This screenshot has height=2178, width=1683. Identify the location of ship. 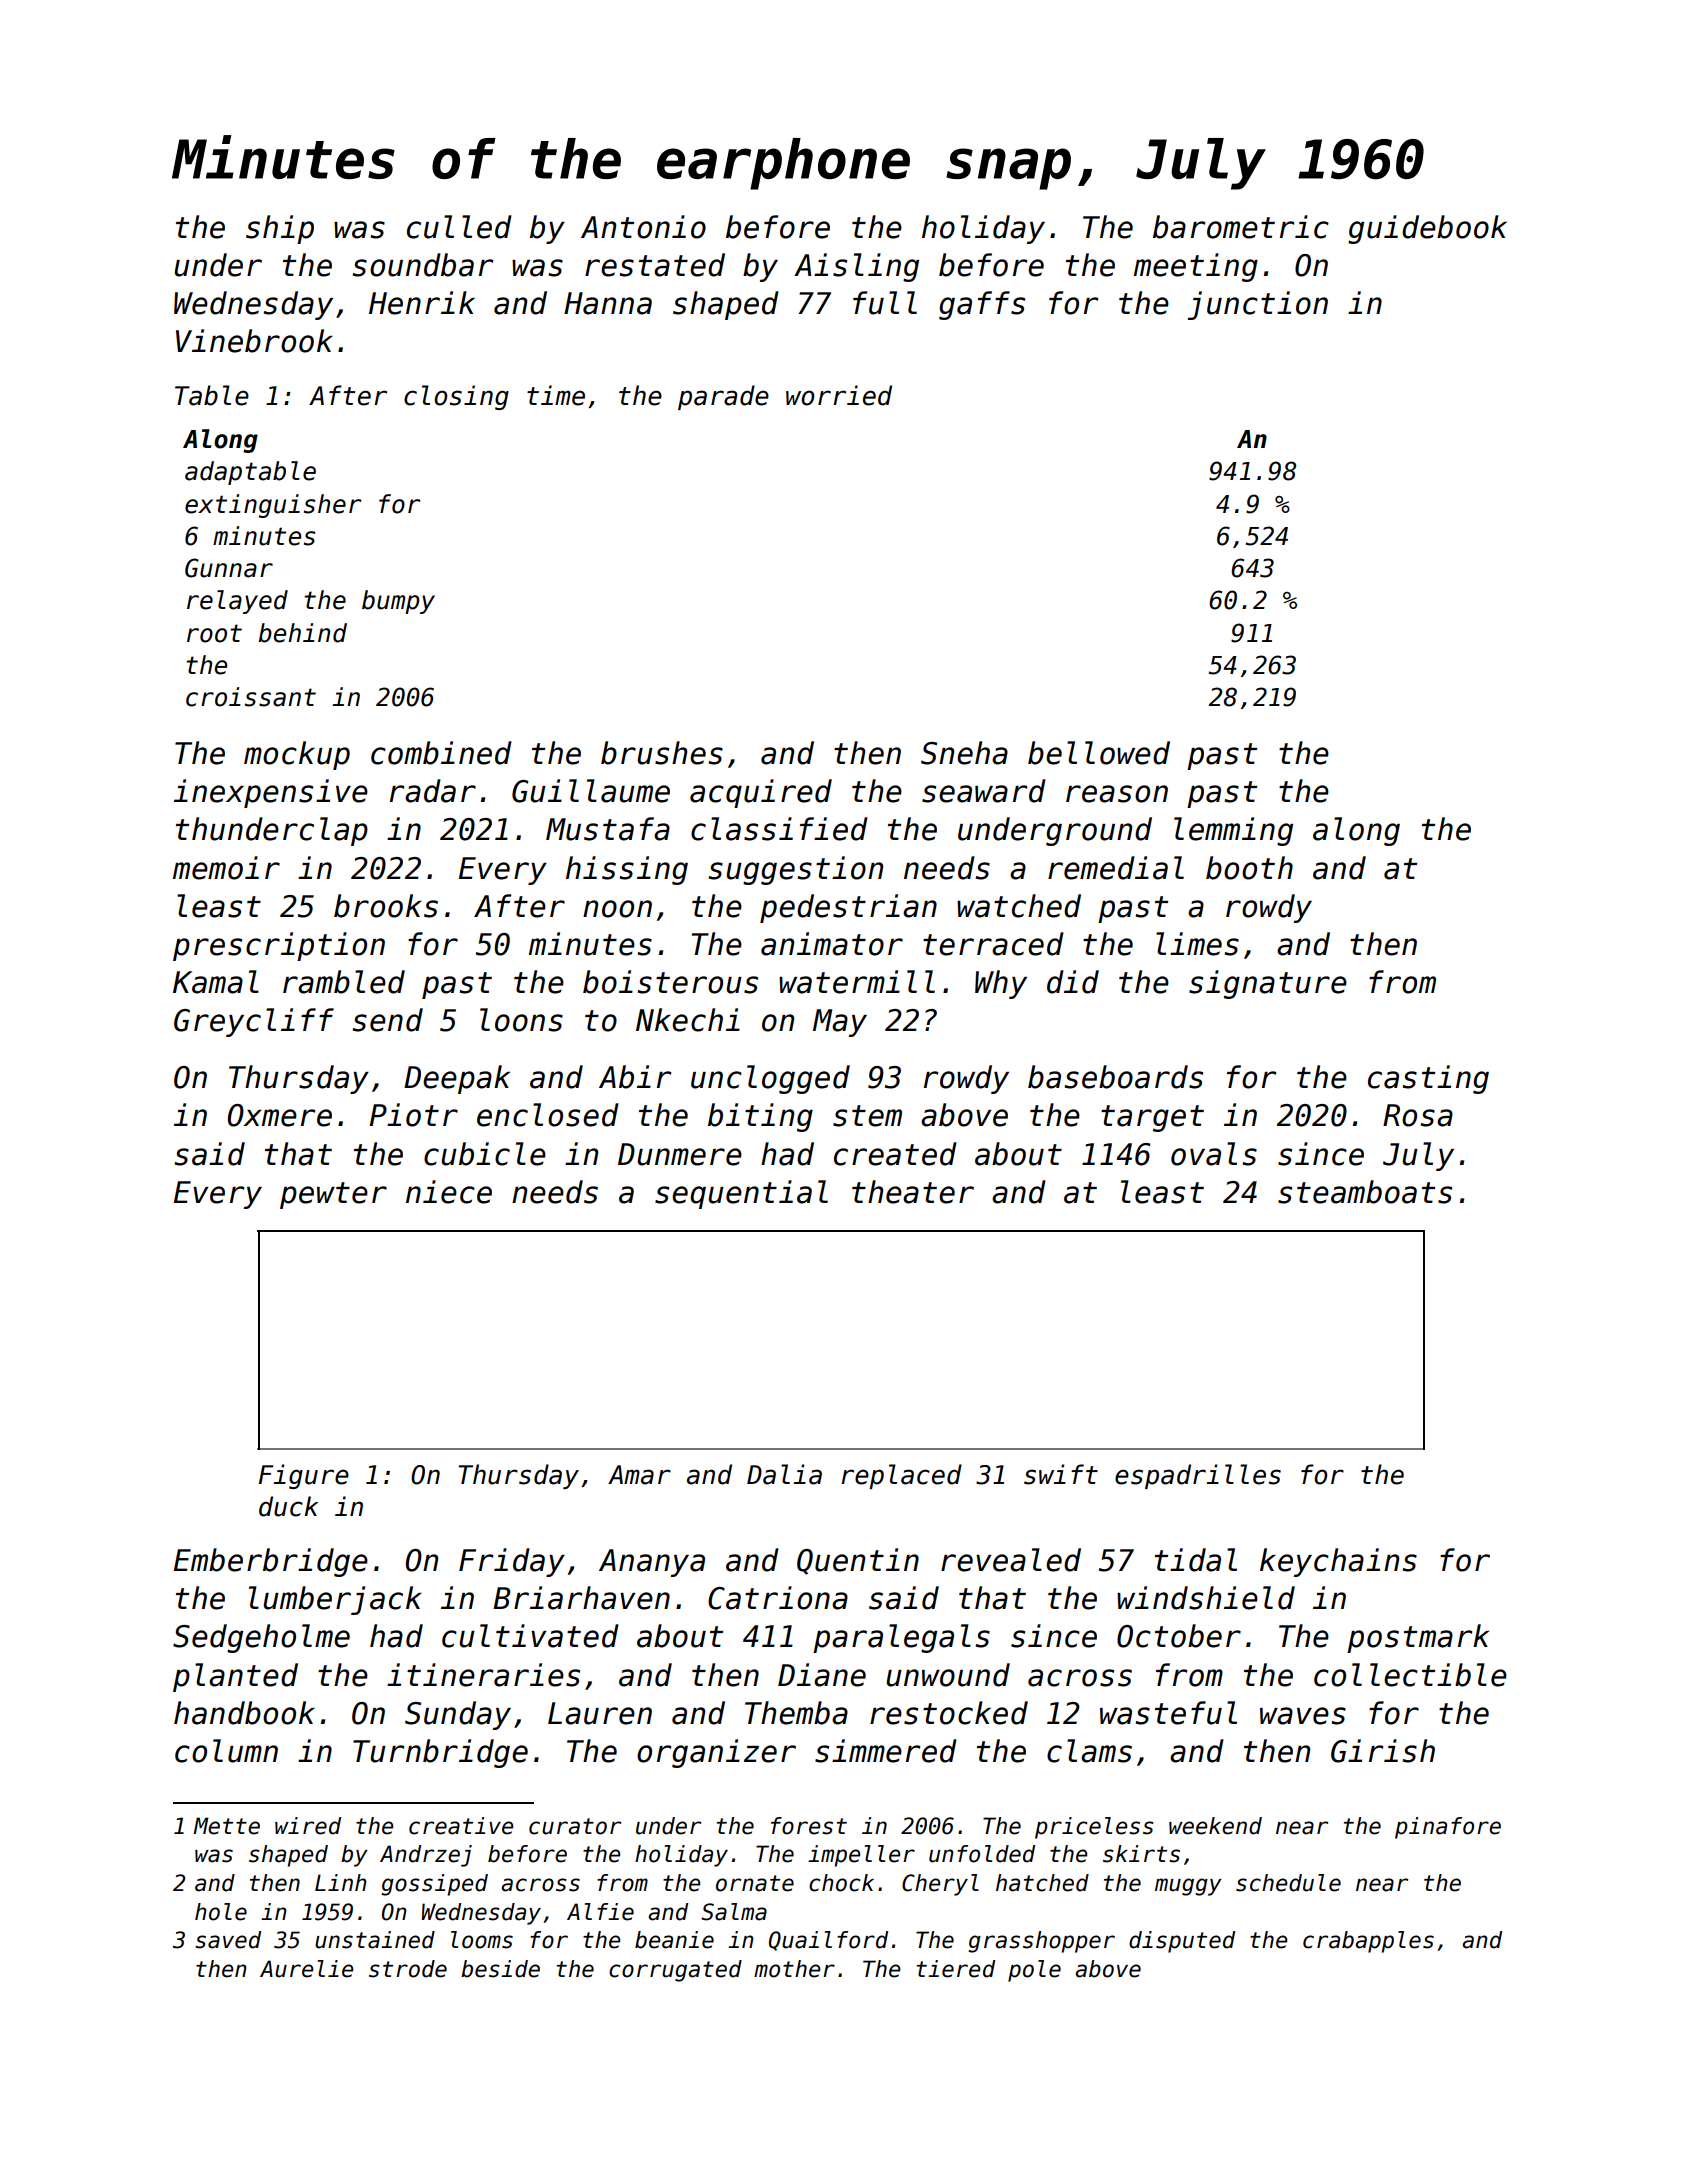
(280, 229).
